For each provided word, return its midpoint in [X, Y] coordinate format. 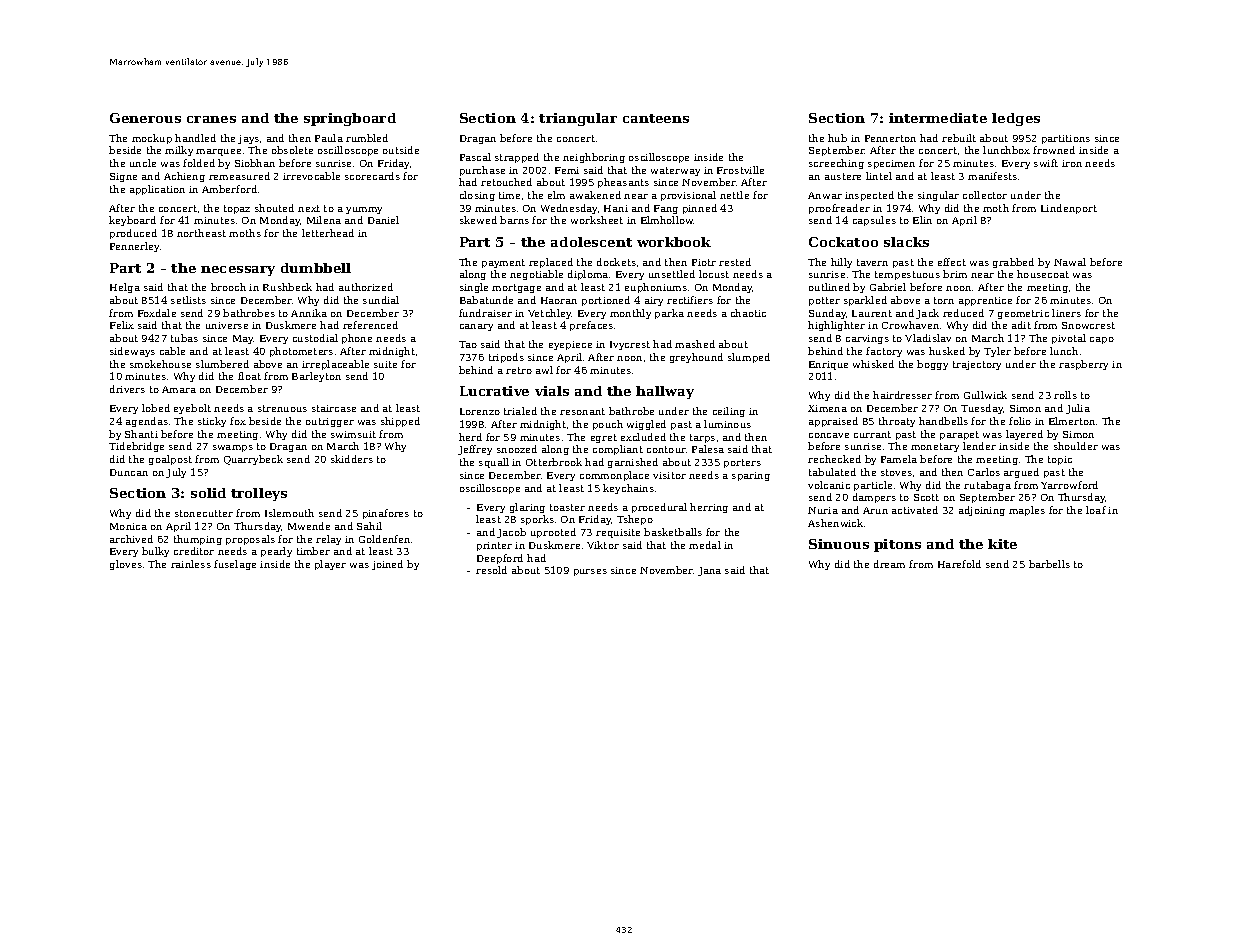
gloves [126, 565]
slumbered [222, 364]
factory [884, 352]
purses [590, 572]
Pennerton [890, 138]
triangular [578, 119]
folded [199, 163]
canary [476, 327]
